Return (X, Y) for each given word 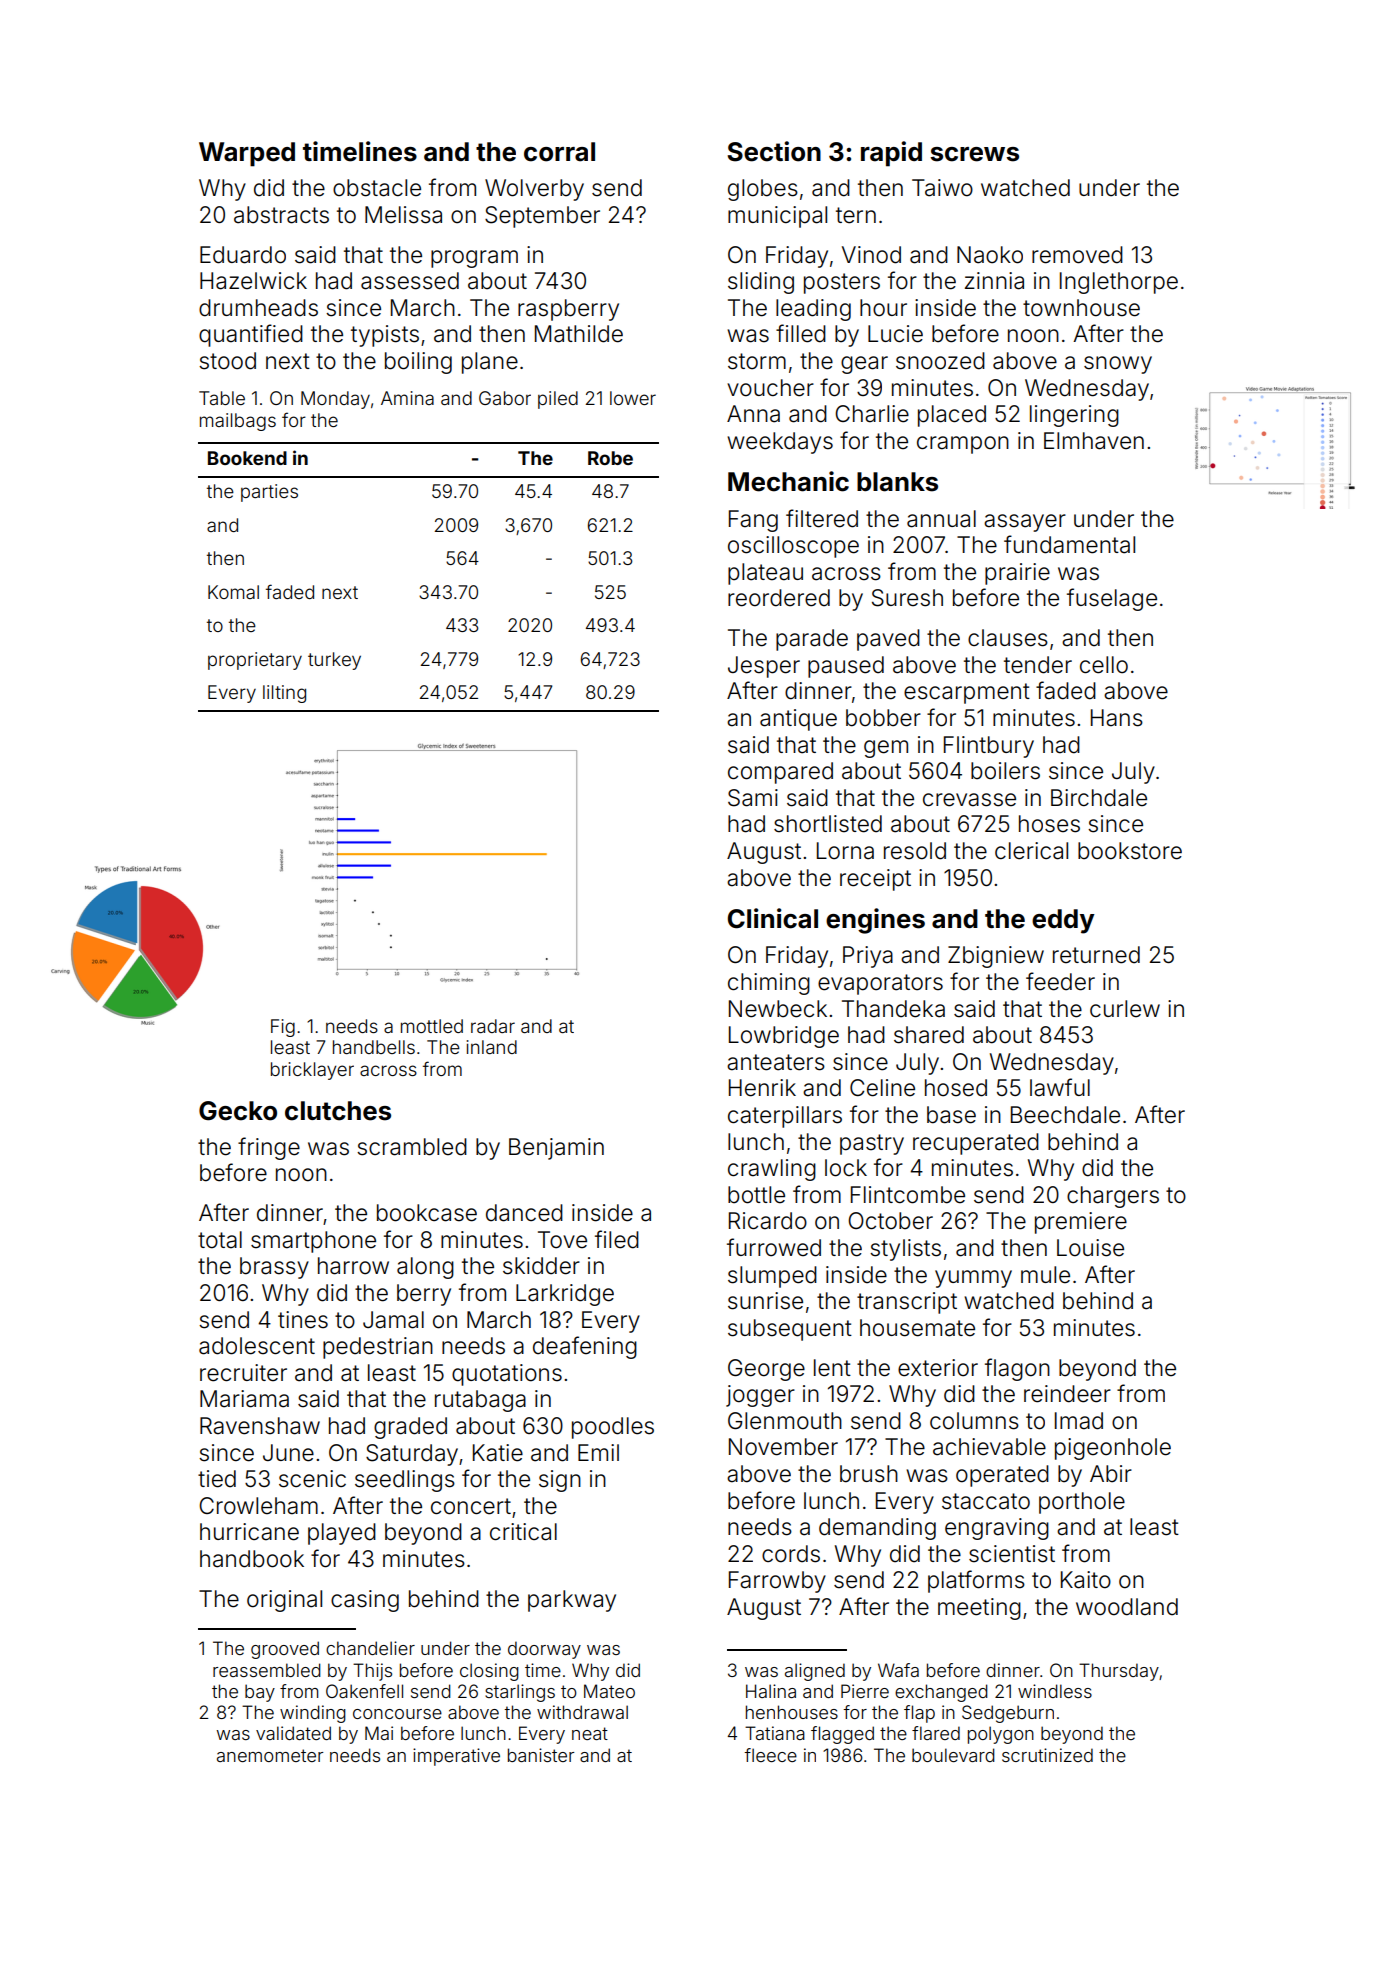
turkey (334, 661)
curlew (1125, 1009)
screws (974, 154)
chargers (1113, 1197)
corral (559, 152)
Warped (247, 154)
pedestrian (378, 1348)
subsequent (790, 1330)
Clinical (773, 918)
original (284, 1601)
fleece (770, 1755)
